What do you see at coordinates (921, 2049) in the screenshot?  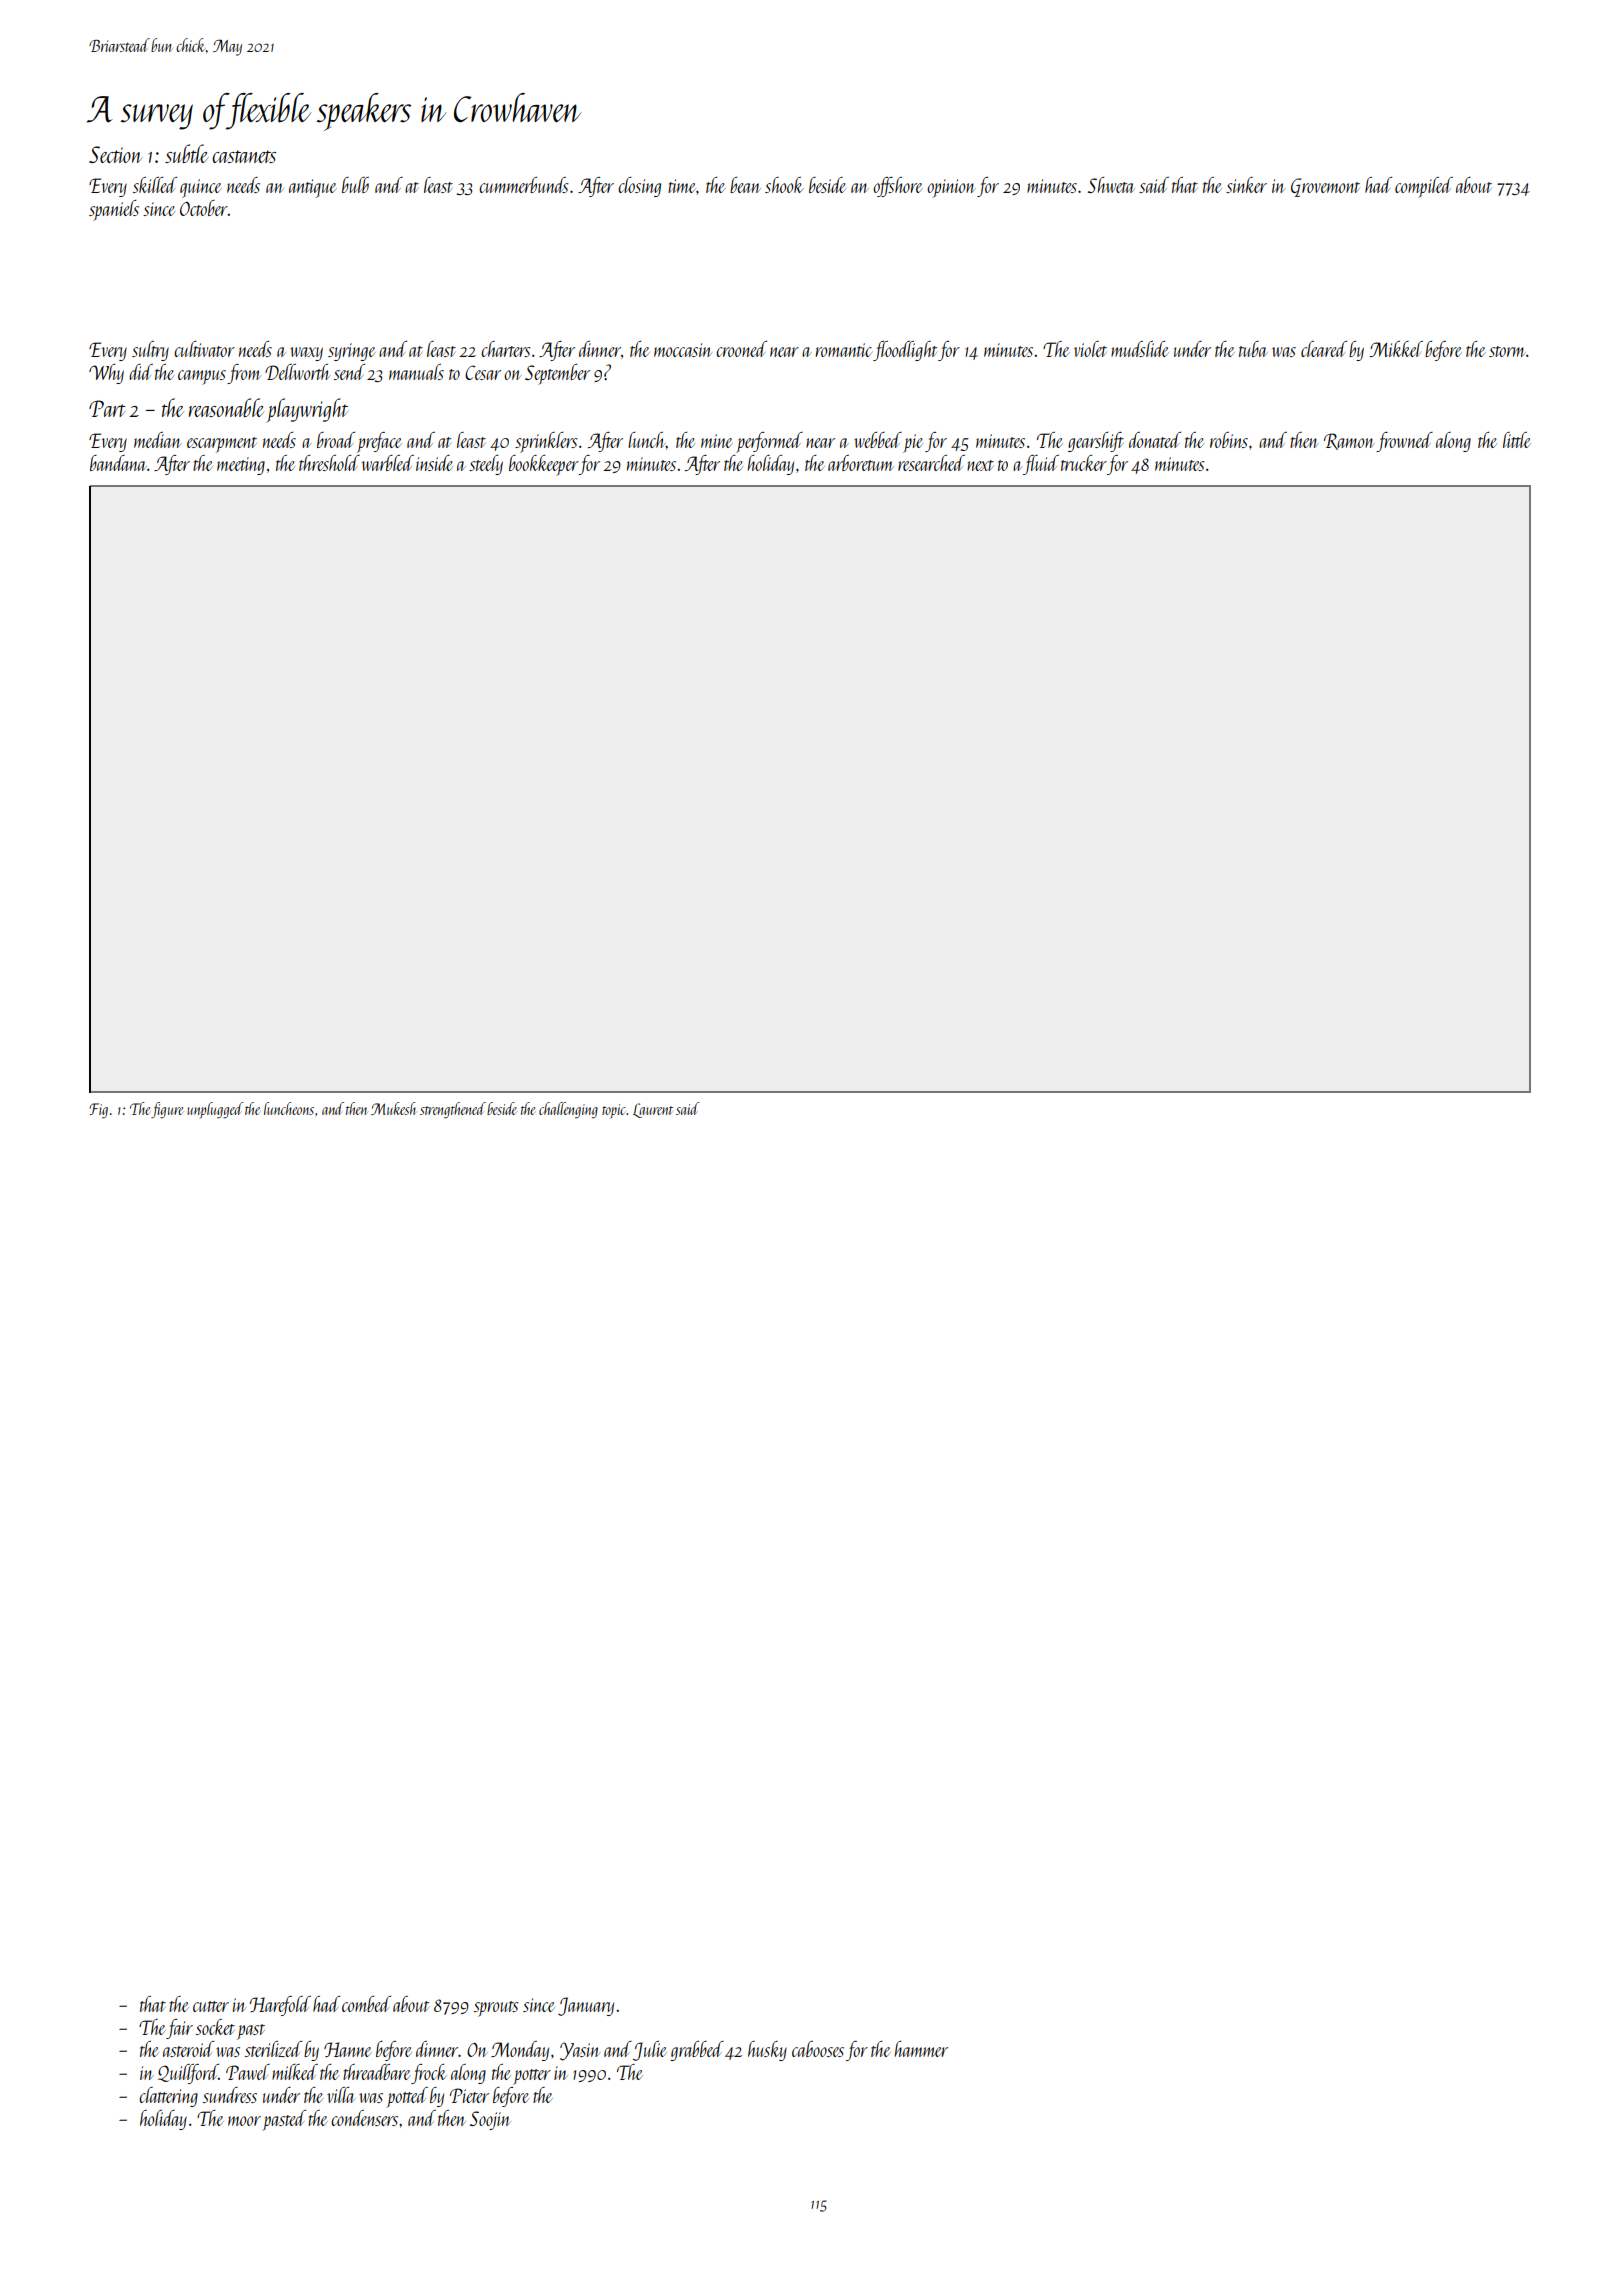 I see `hammer` at bounding box center [921, 2049].
